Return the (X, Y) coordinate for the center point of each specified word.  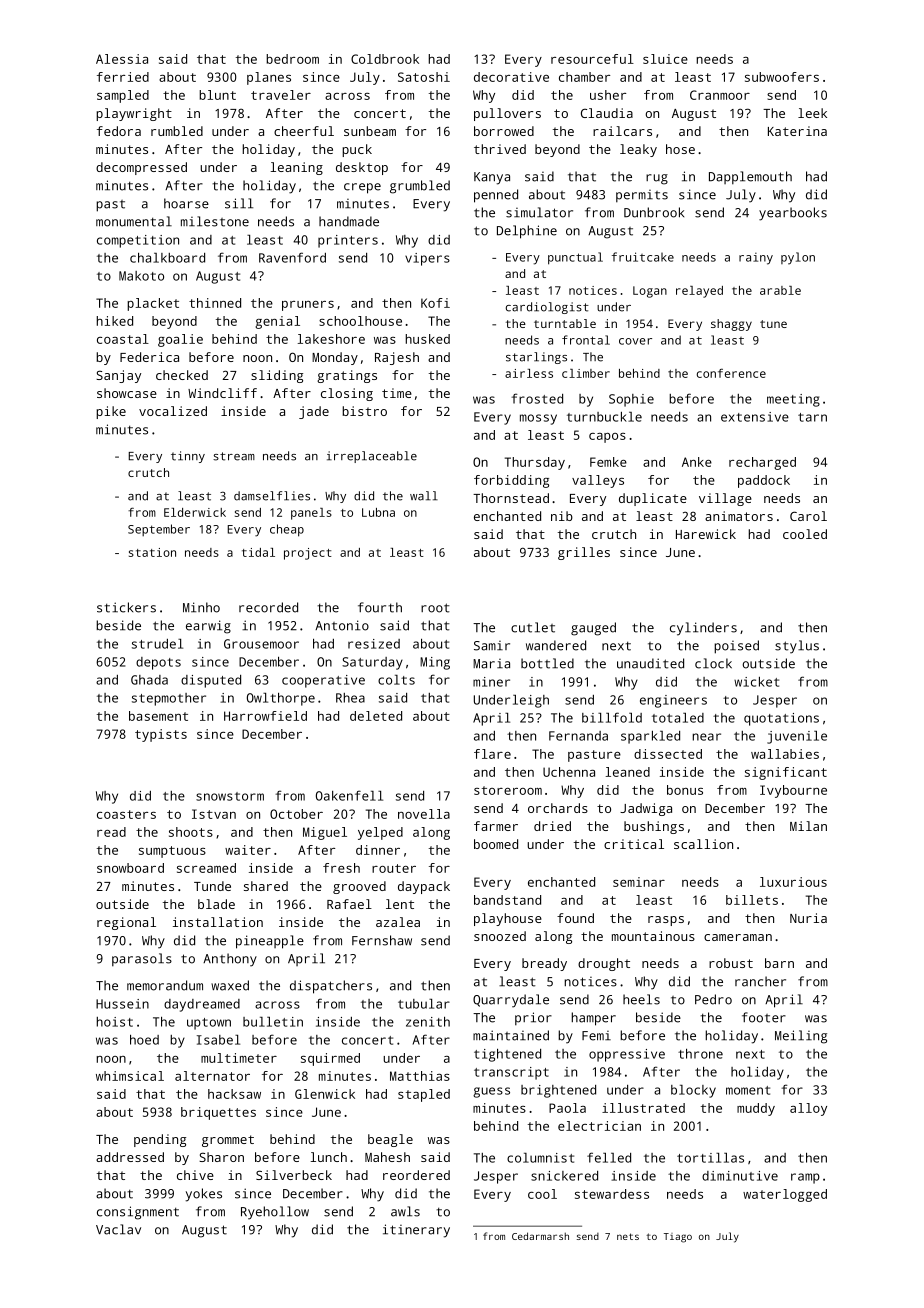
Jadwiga (646, 809)
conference (731, 373)
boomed (496, 844)
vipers (427, 259)
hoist (114, 1022)
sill (239, 203)
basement (158, 716)
